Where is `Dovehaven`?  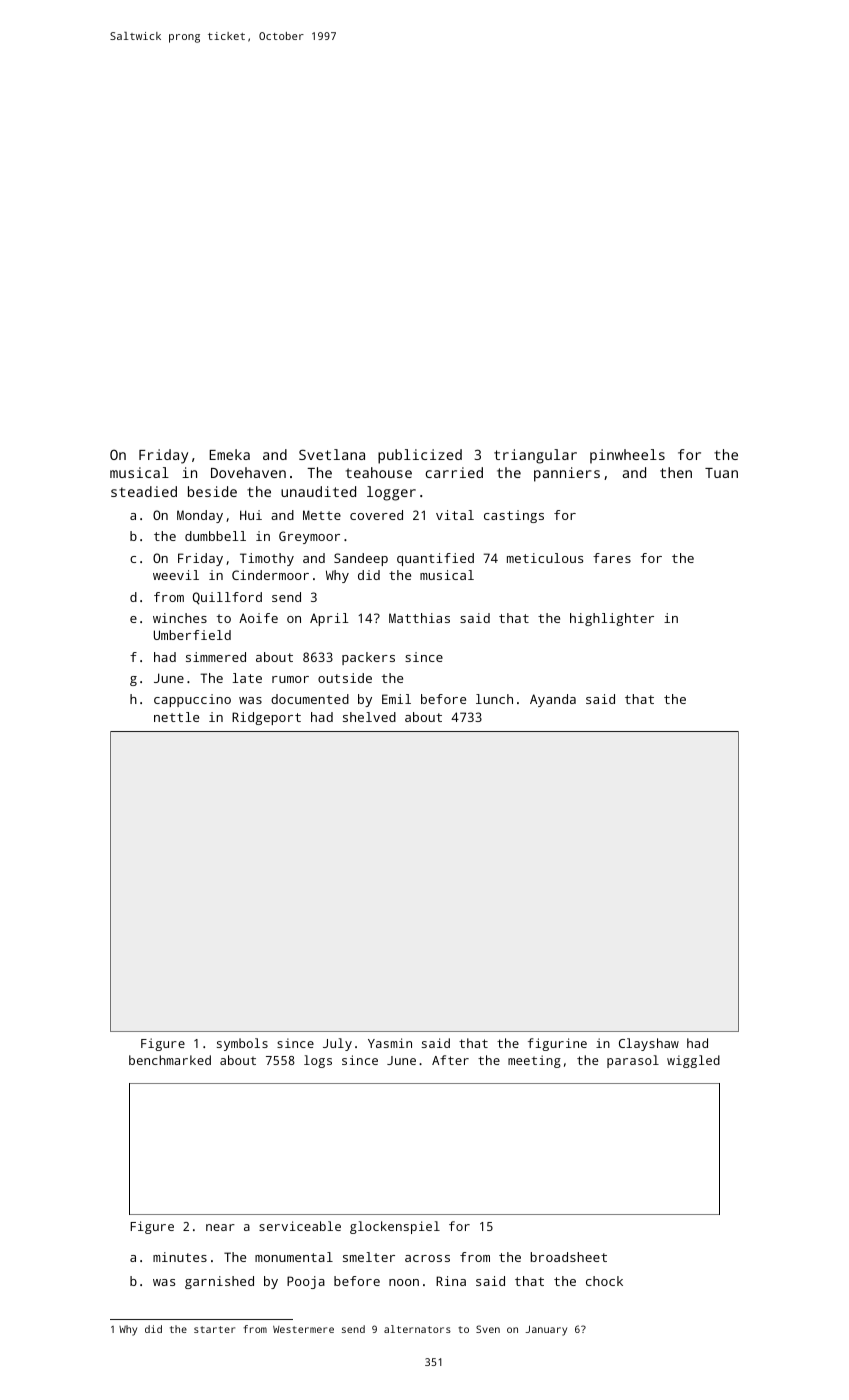 Dovehaven is located at coordinates (248, 472).
